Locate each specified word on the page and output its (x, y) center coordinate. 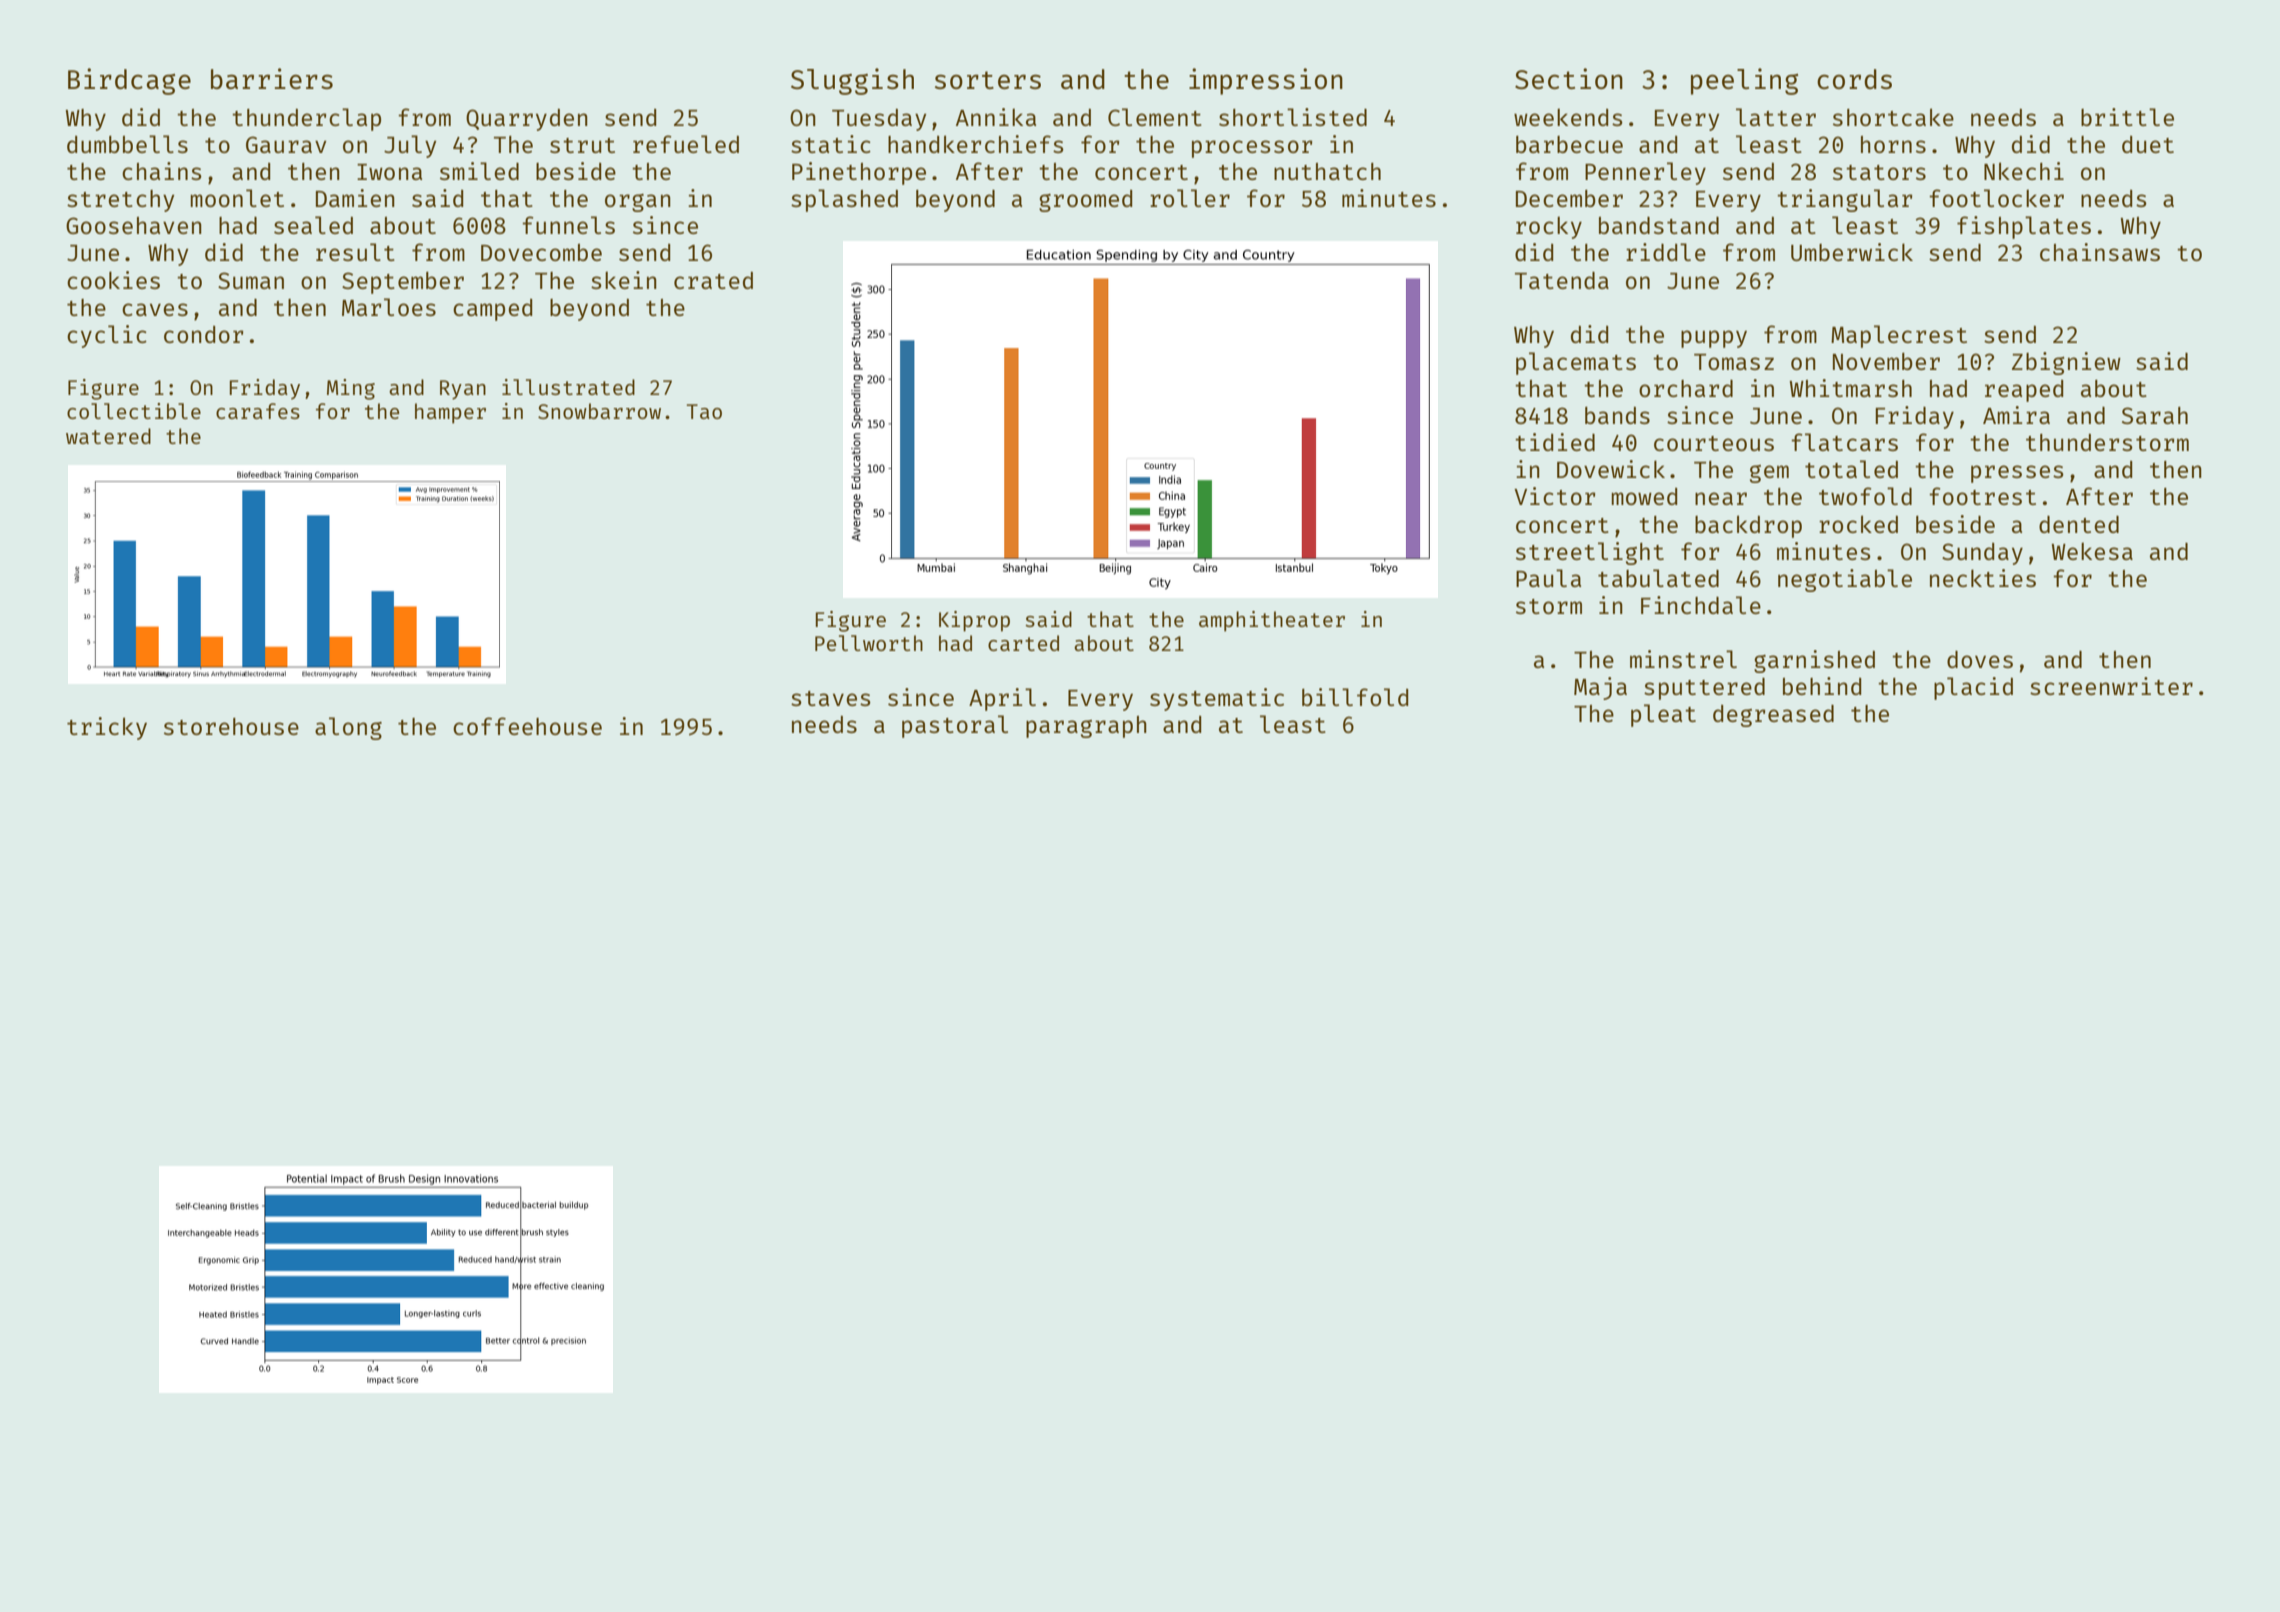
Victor (1554, 496)
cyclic (107, 336)
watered (108, 436)
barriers (272, 78)
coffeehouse (527, 726)
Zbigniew (2066, 363)
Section (1569, 78)
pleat (1663, 715)
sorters (988, 80)
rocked (1858, 524)
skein (624, 280)
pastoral (955, 726)
